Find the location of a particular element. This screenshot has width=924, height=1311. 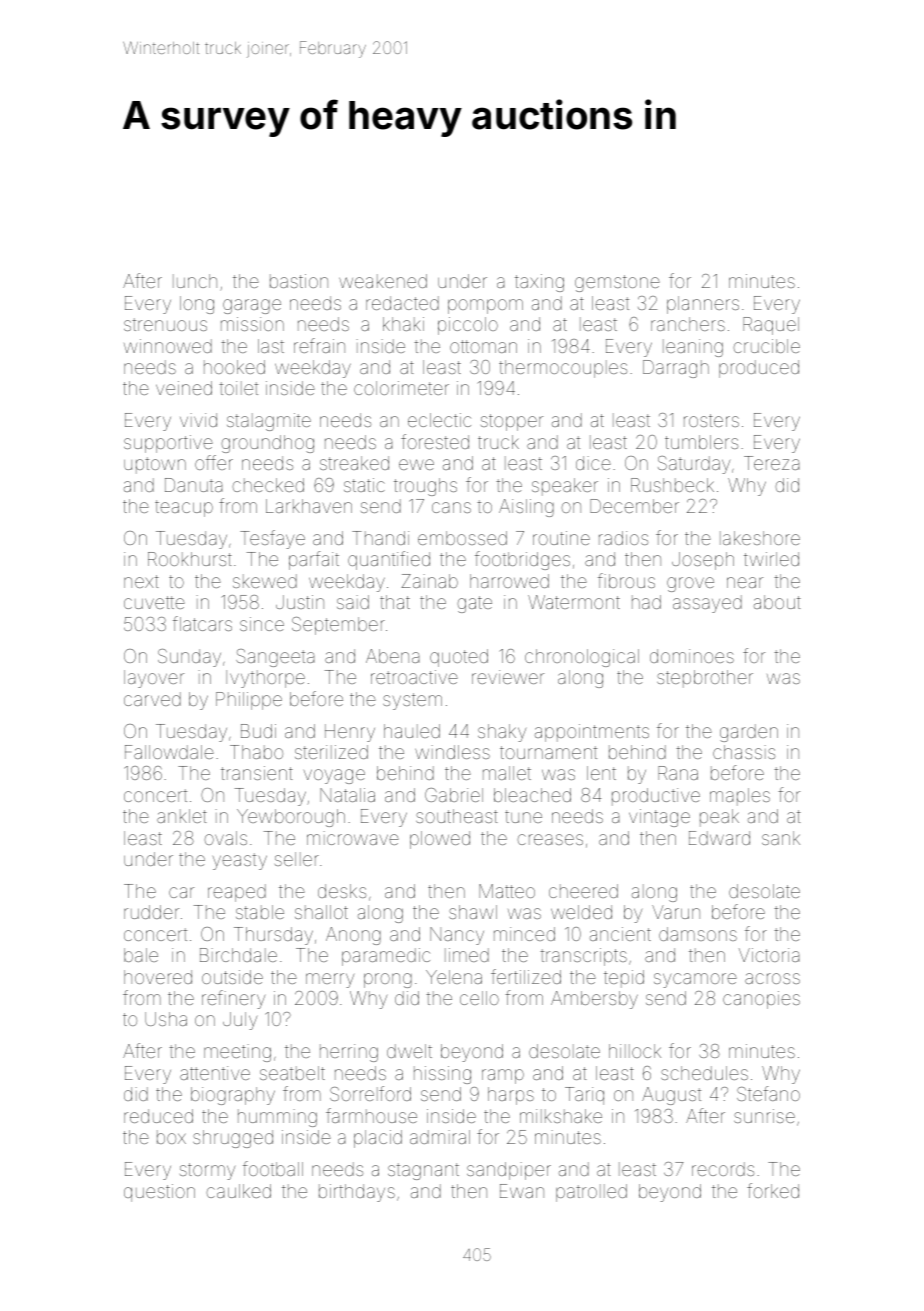

shaky is located at coordinates (502, 733).
